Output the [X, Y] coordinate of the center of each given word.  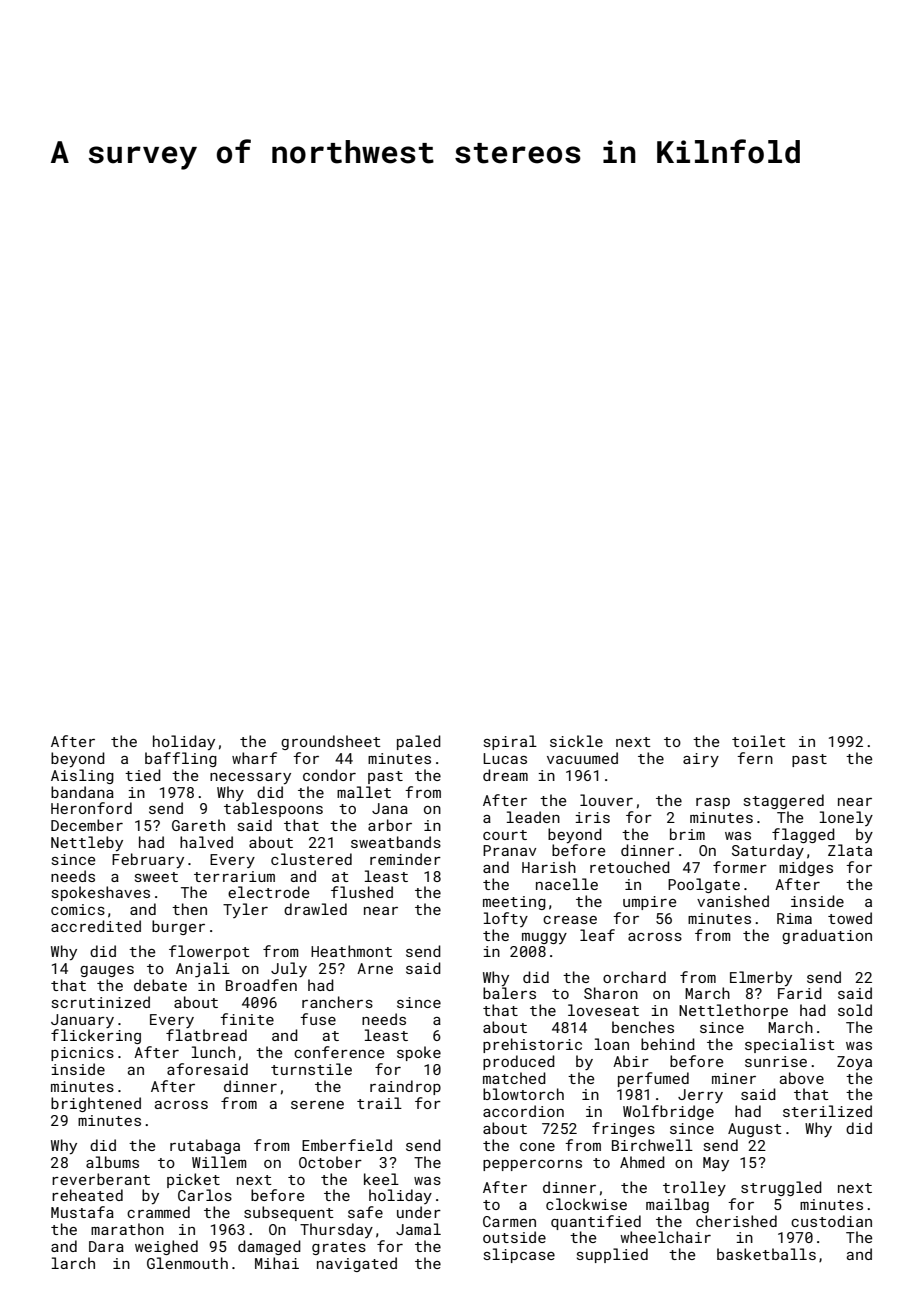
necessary [250, 778]
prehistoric [532, 1045]
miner [734, 1078]
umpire [649, 903]
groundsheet [331, 742]
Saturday [768, 851]
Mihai [277, 1263]
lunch [213, 1052]
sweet [156, 877]
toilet [759, 741]
